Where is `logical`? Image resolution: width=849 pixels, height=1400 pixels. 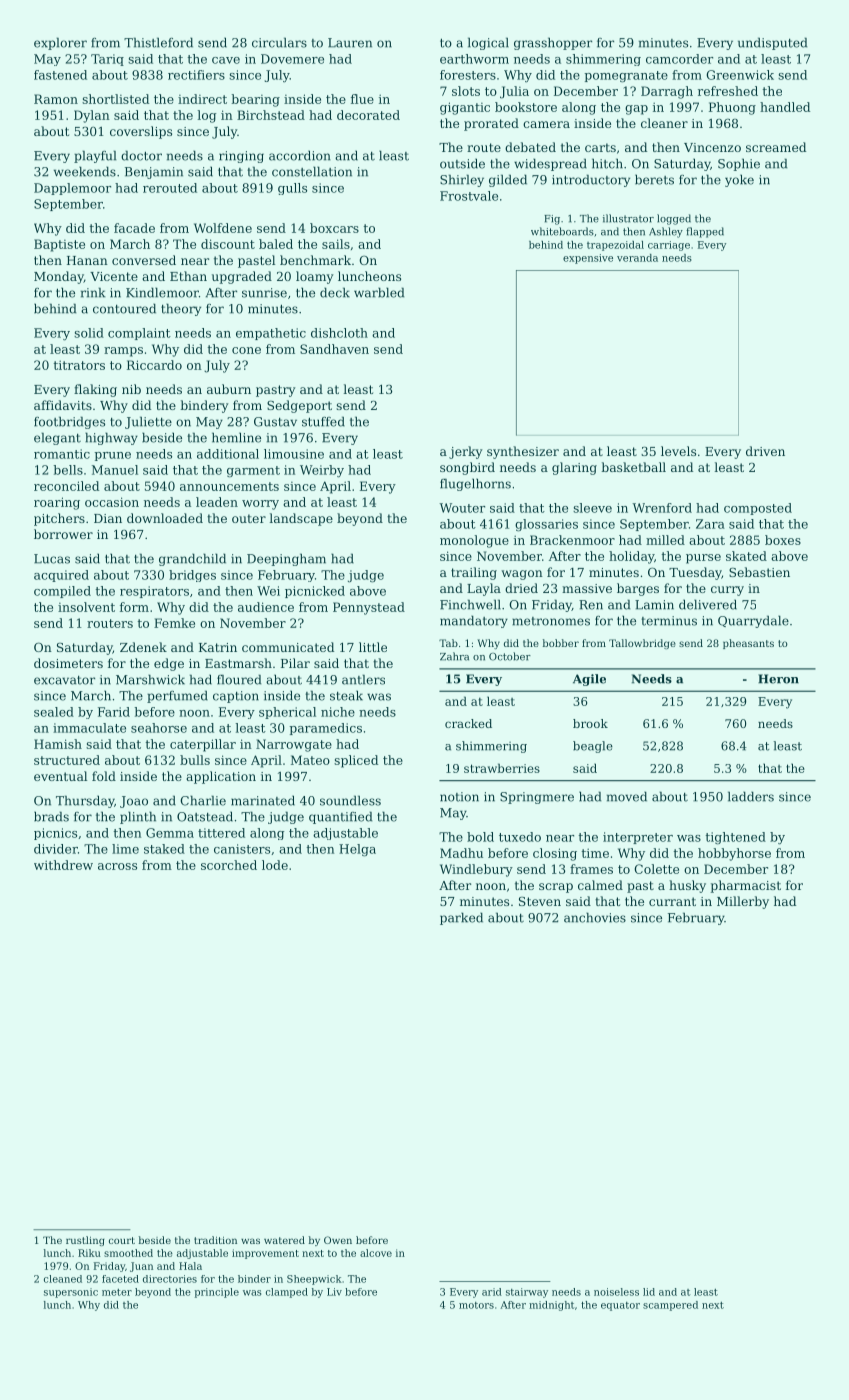
logical is located at coordinates (488, 43).
